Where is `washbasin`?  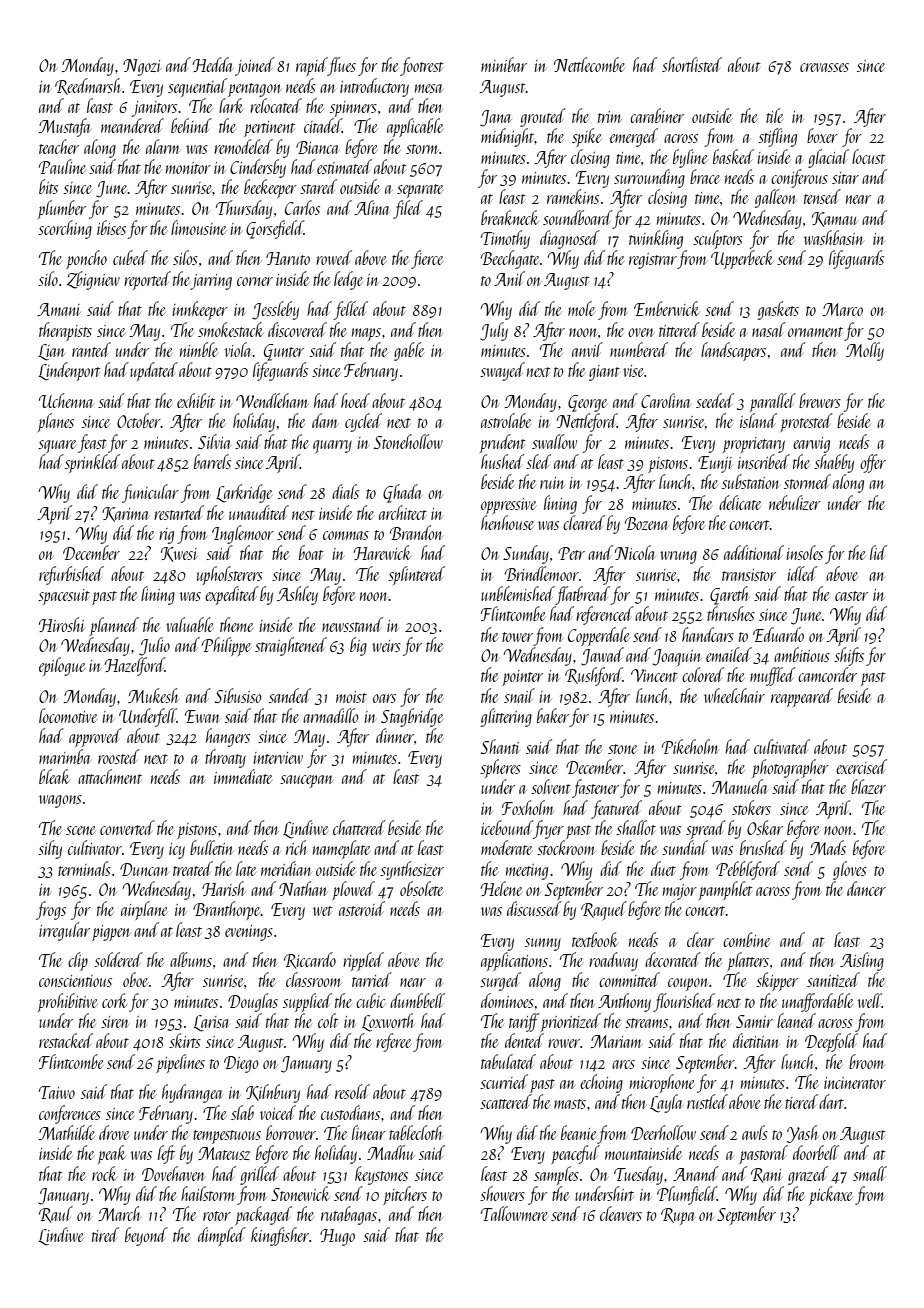
washbasin is located at coordinates (834, 237).
